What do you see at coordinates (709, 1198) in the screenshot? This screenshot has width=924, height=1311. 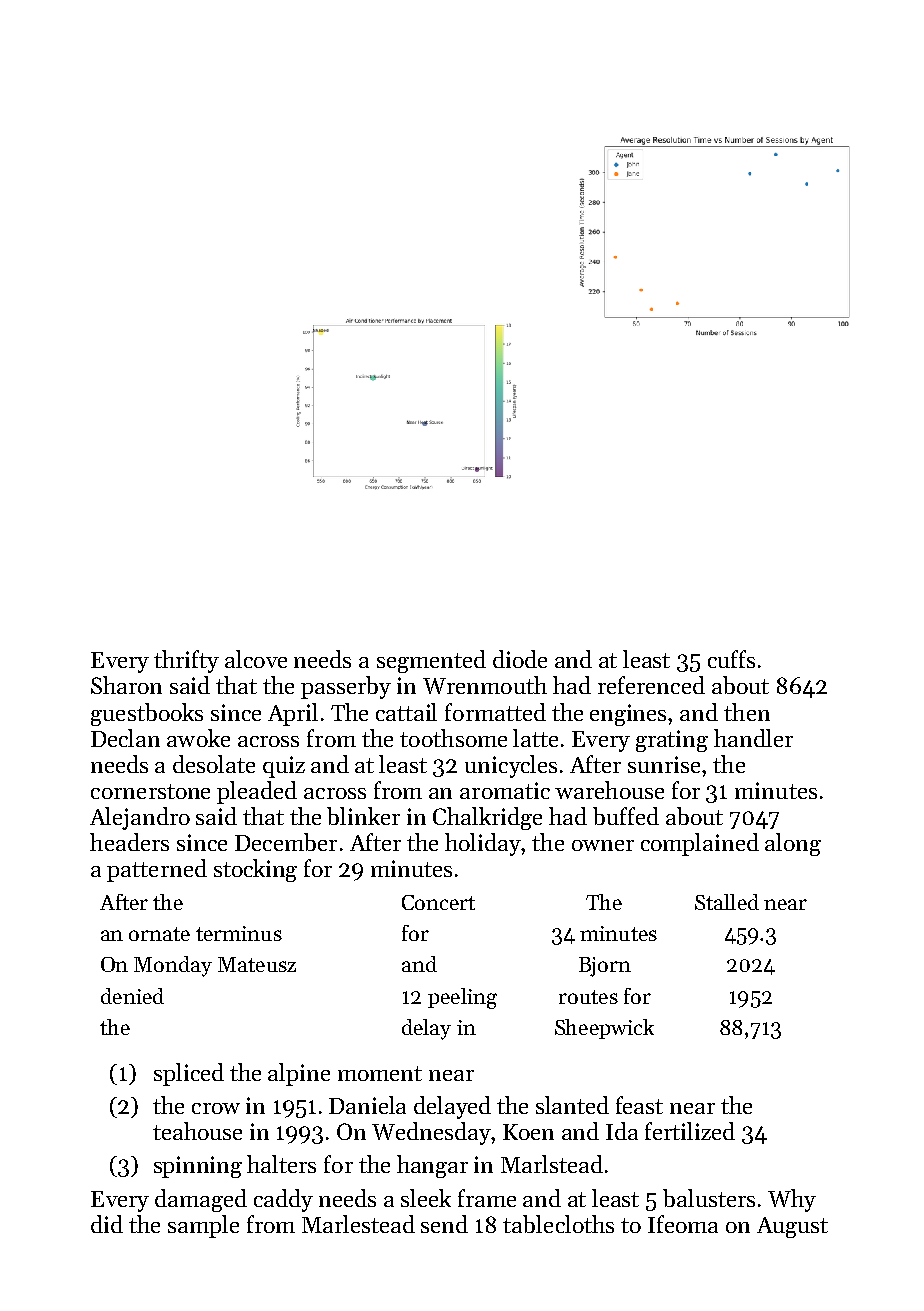 I see `balusters` at bounding box center [709, 1198].
